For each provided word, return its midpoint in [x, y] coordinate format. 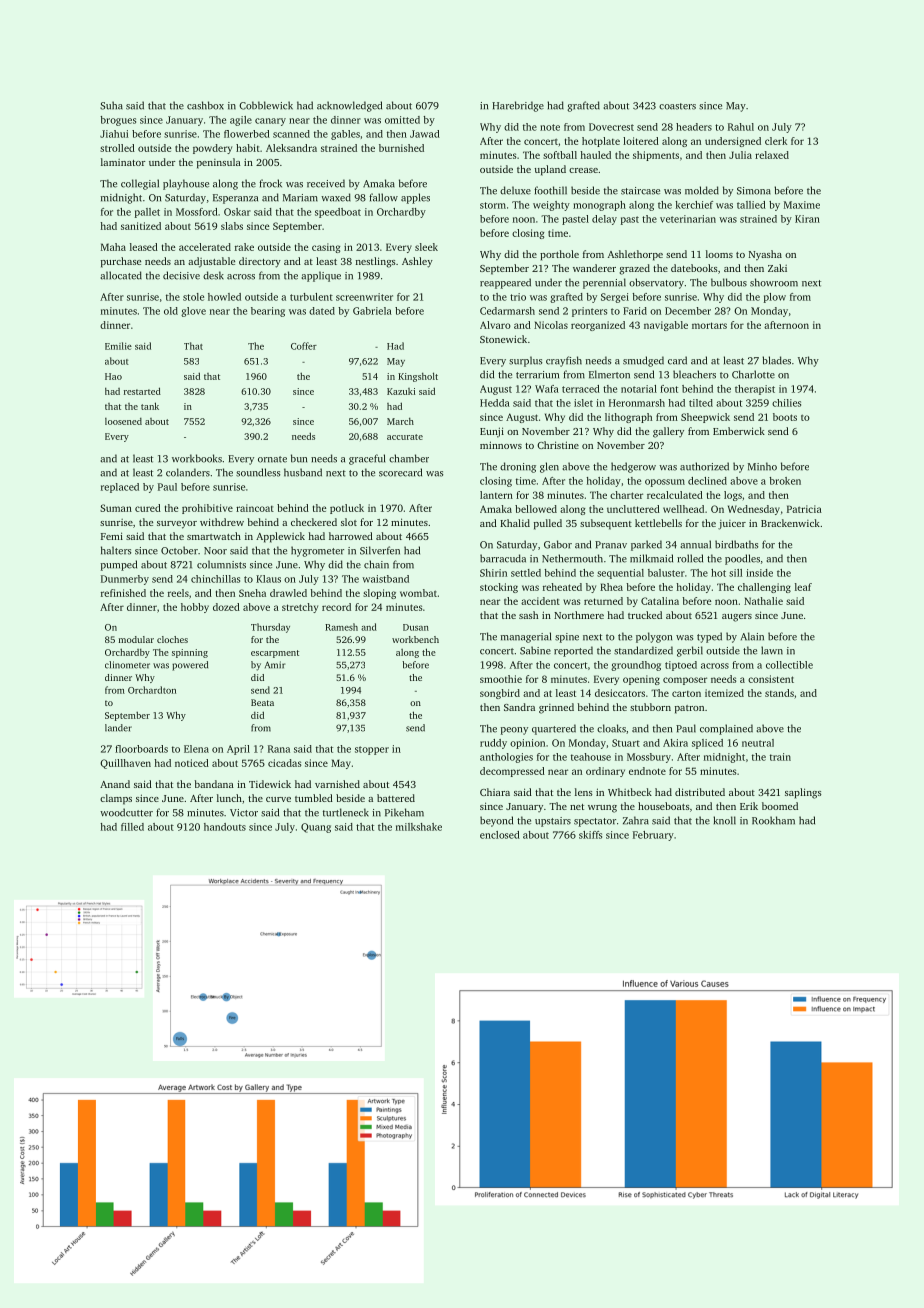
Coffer [304, 346]
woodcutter [126, 812]
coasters [677, 106]
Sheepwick [705, 418]
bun [299, 458]
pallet [147, 213]
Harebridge [518, 106]
